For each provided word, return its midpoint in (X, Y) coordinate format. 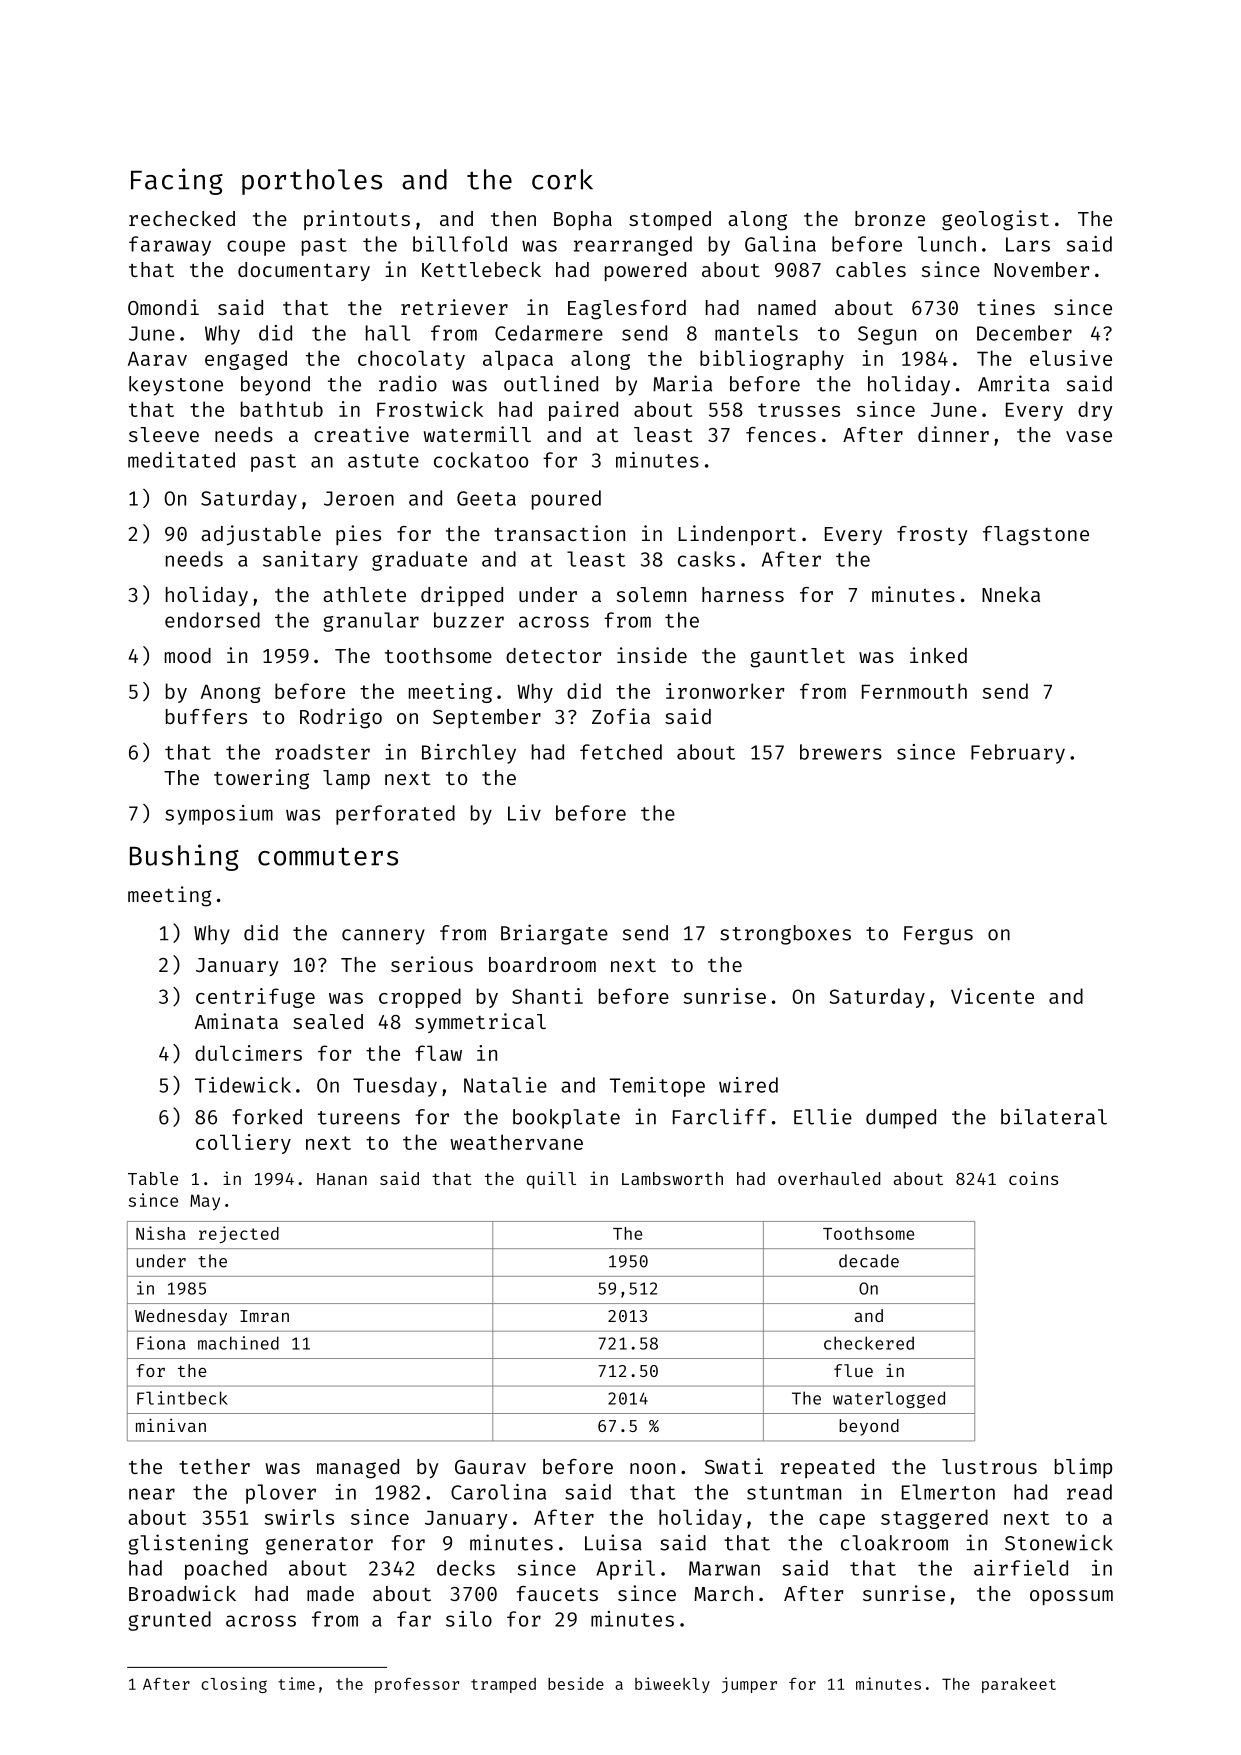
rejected (239, 1235)
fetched (621, 752)
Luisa (613, 1542)
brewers (841, 752)
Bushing (184, 857)
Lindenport (737, 535)
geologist (995, 220)
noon (652, 1468)
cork (562, 179)
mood (188, 655)
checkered (869, 1343)
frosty (932, 535)
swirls (299, 1517)
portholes (312, 182)
